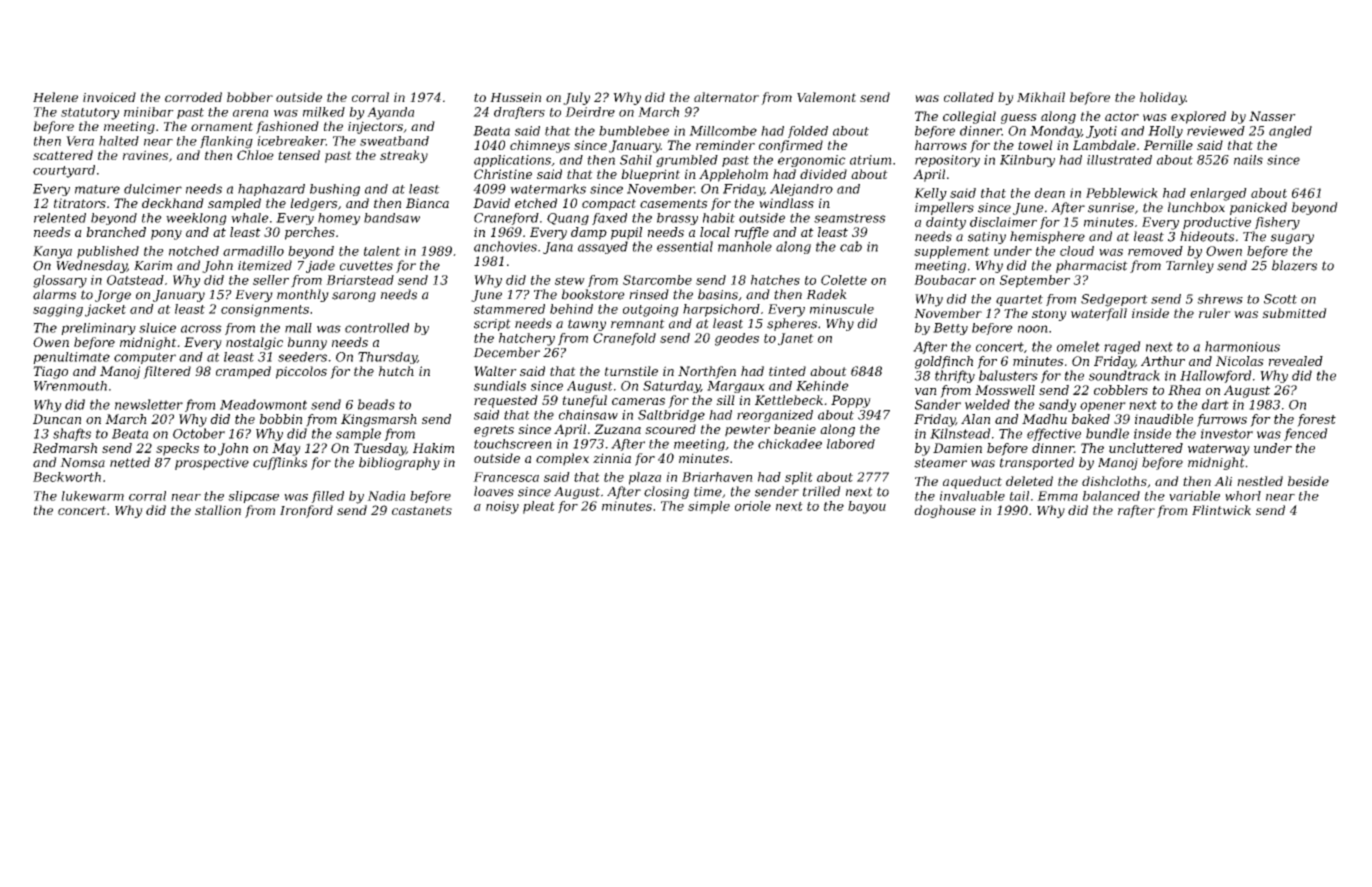  I want to click on casements, so click(674, 203).
